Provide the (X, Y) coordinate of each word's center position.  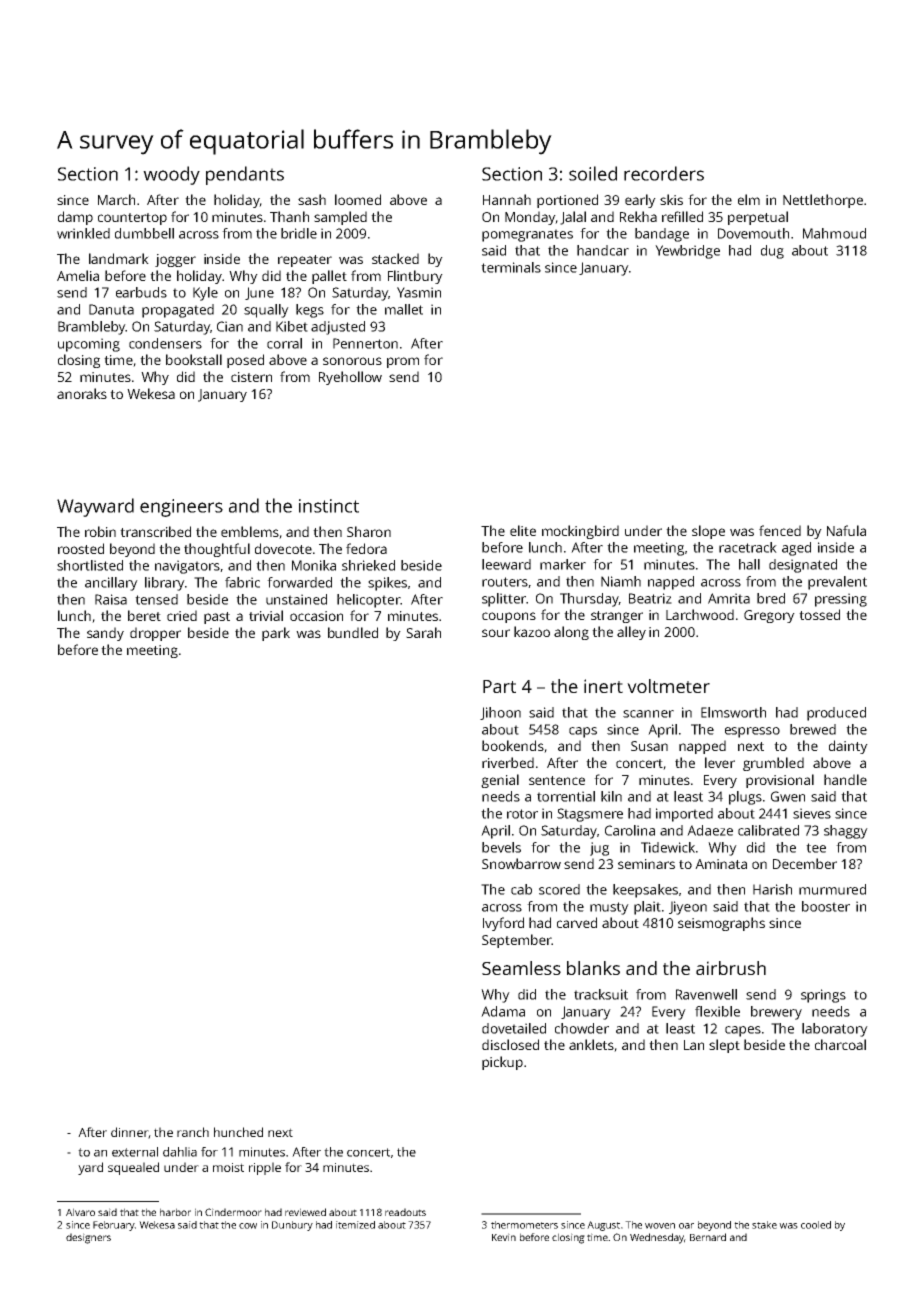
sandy (105, 634)
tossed (819, 614)
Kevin (504, 1237)
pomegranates (527, 235)
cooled (816, 1225)
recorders (664, 173)
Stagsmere (590, 815)
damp (75, 218)
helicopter (368, 601)
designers (88, 1238)
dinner (129, 1132)
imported (684, 815)
